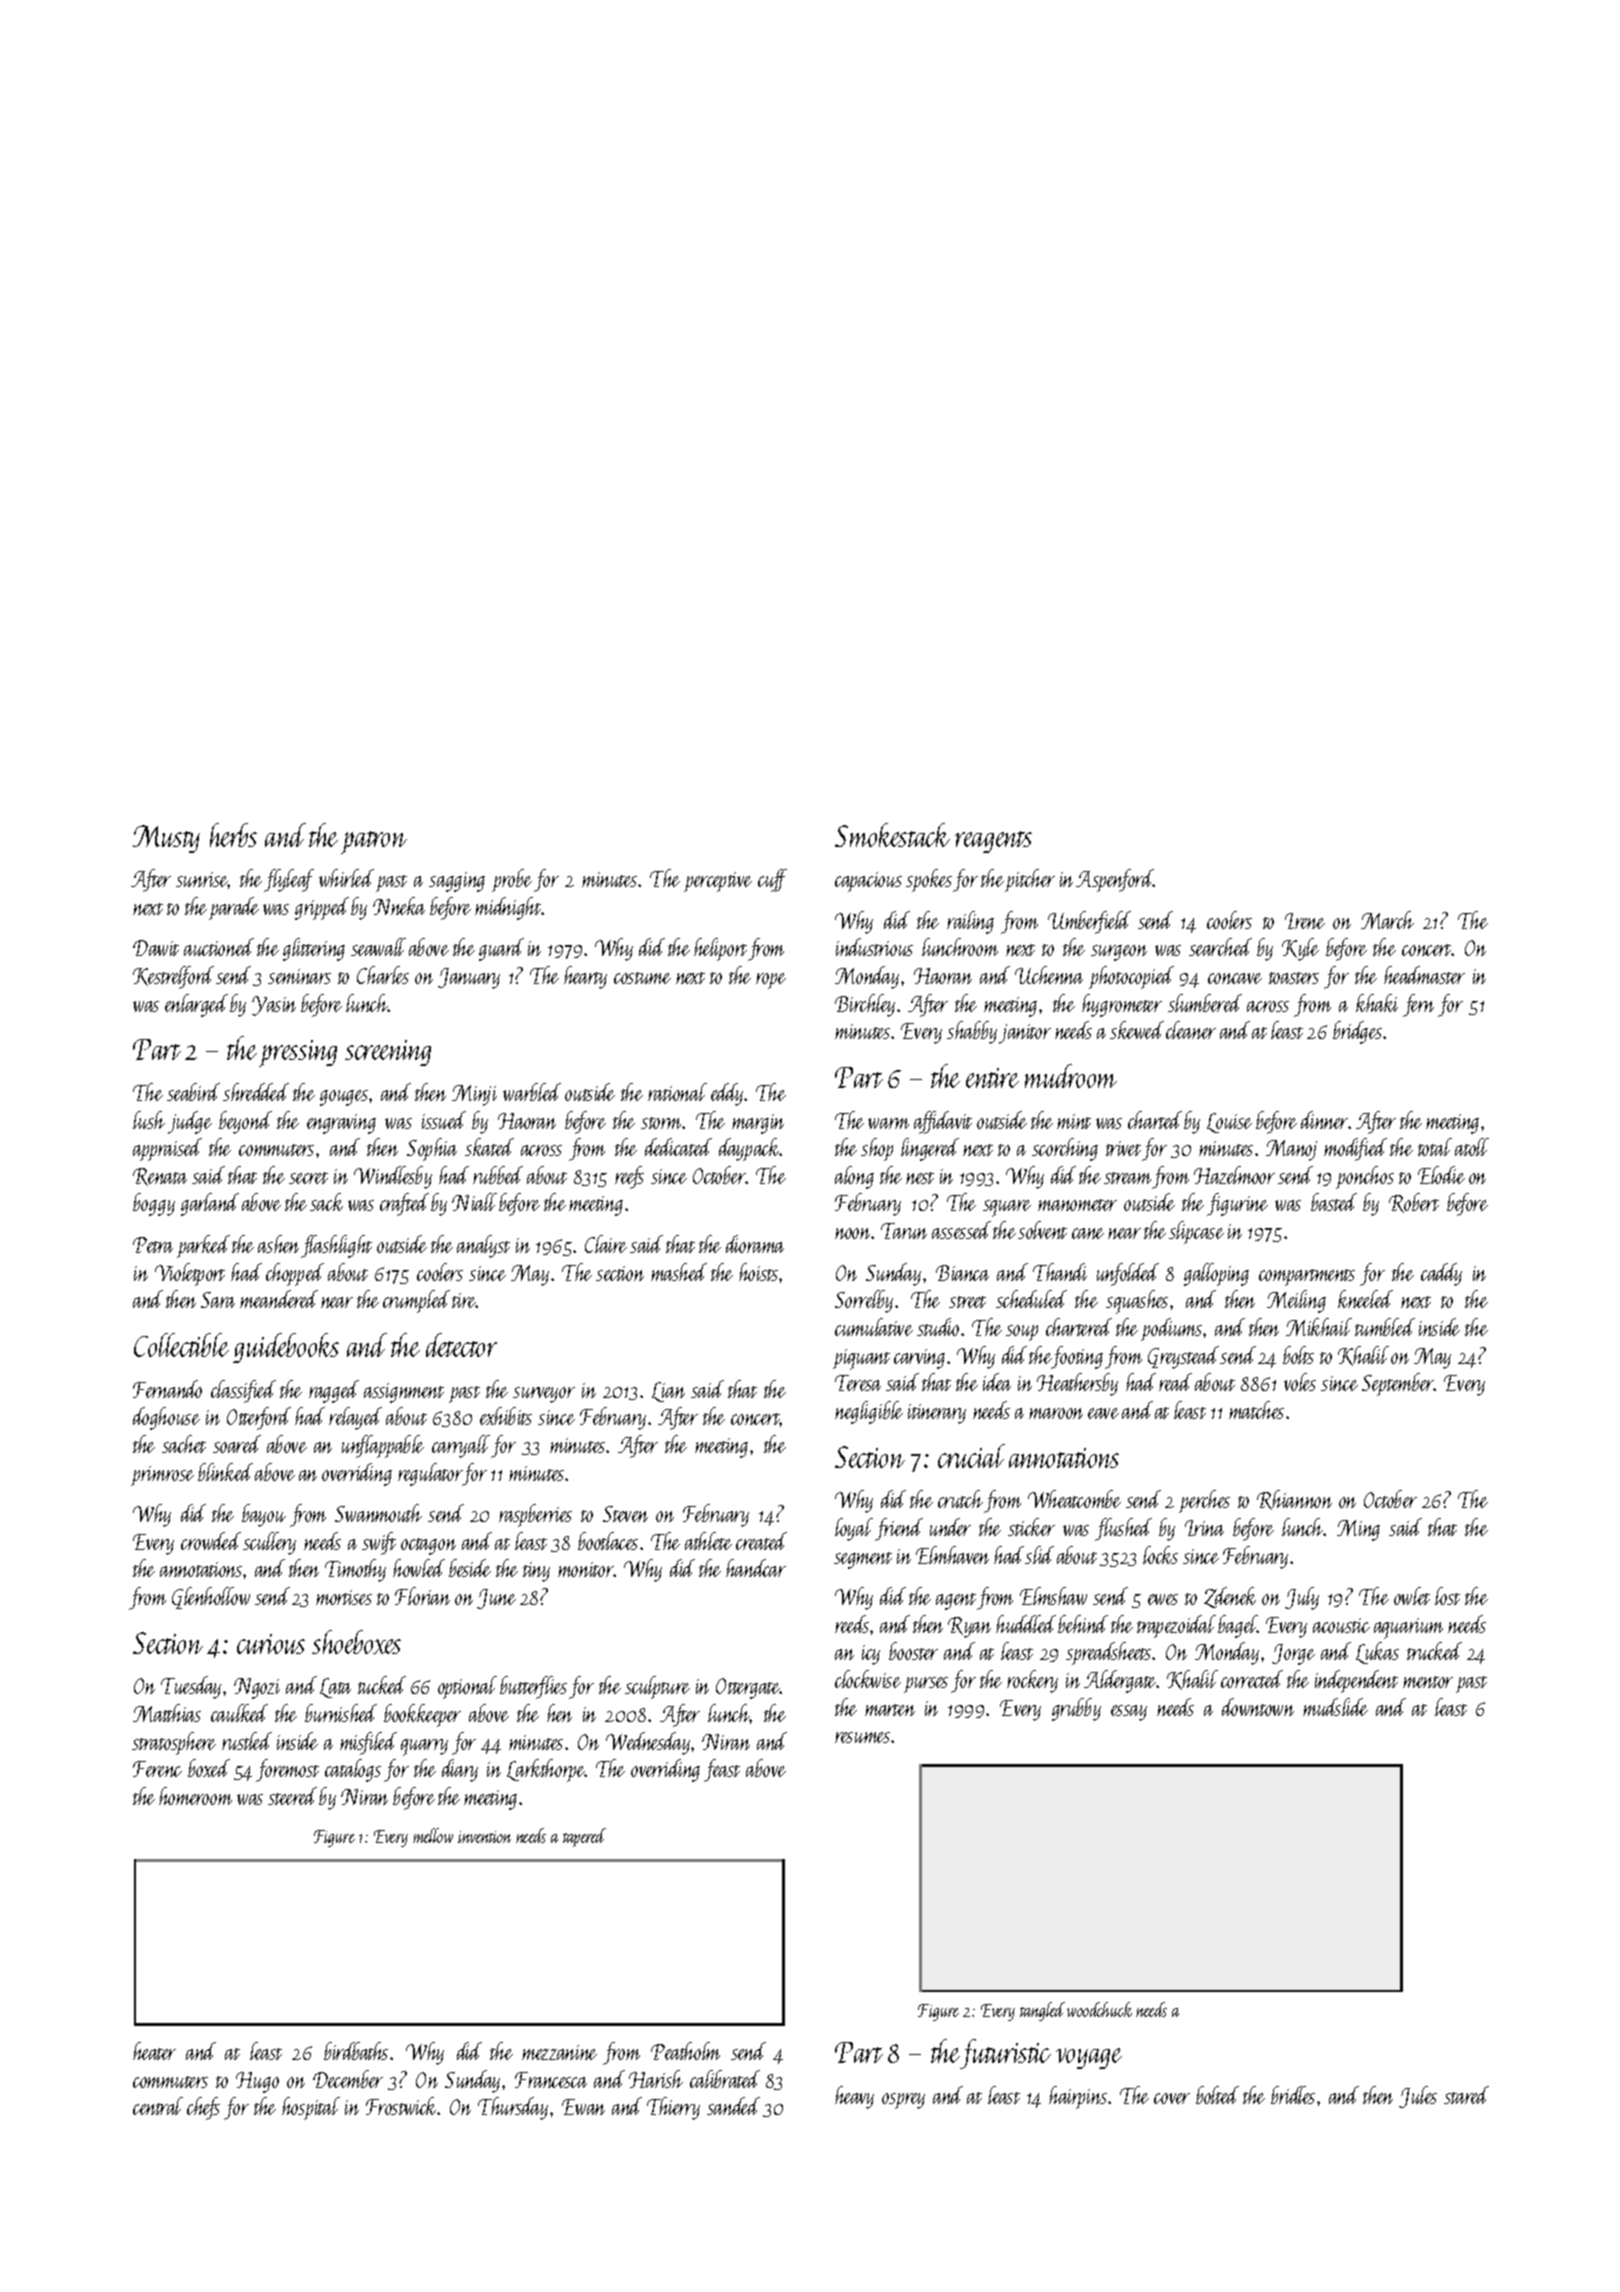  What do you see at coordinates (722, 1770) in the screenshot?
I see `feast` at bounding box center [722, 1770].
